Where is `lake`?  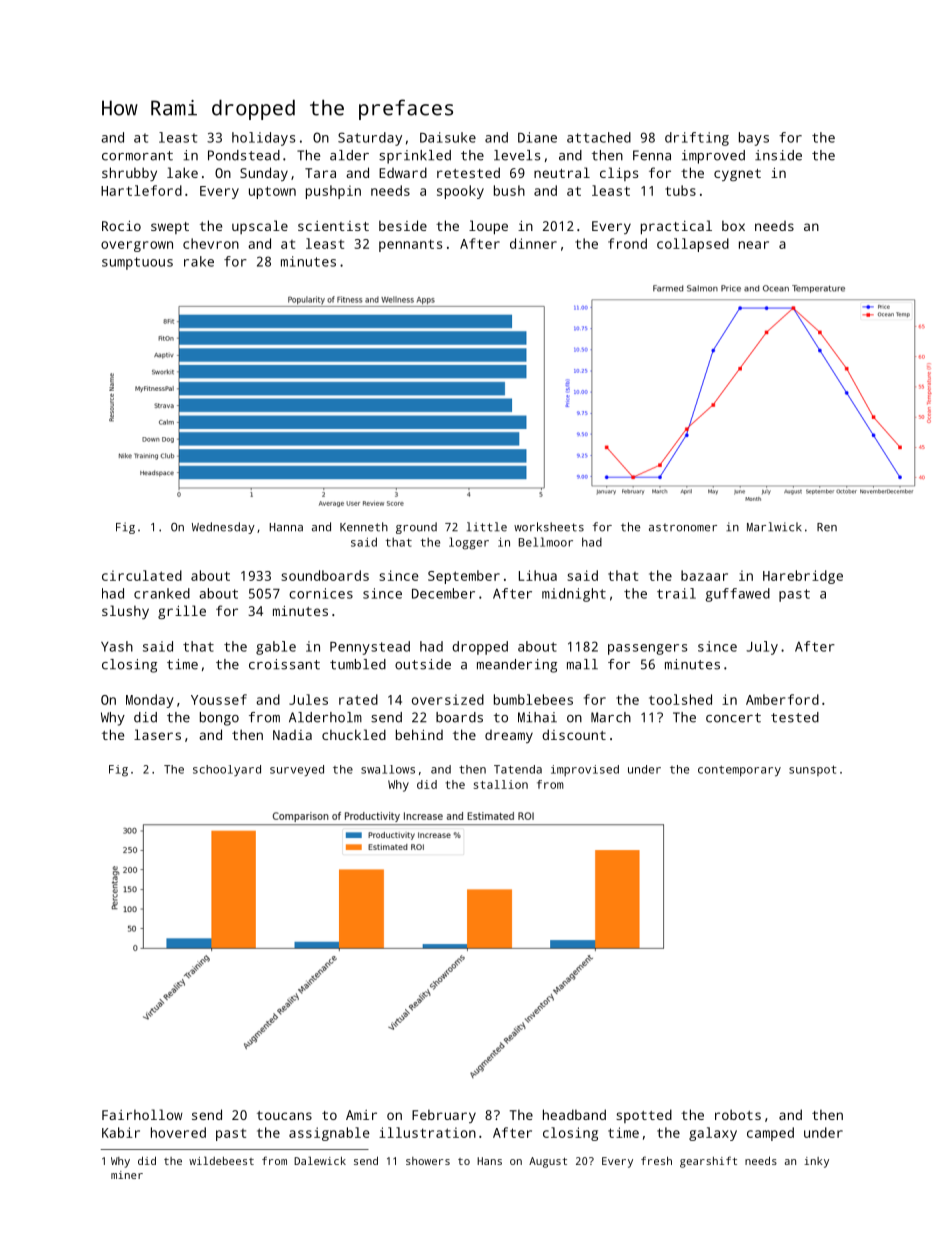
lake is located at coordinates (182, 172).
